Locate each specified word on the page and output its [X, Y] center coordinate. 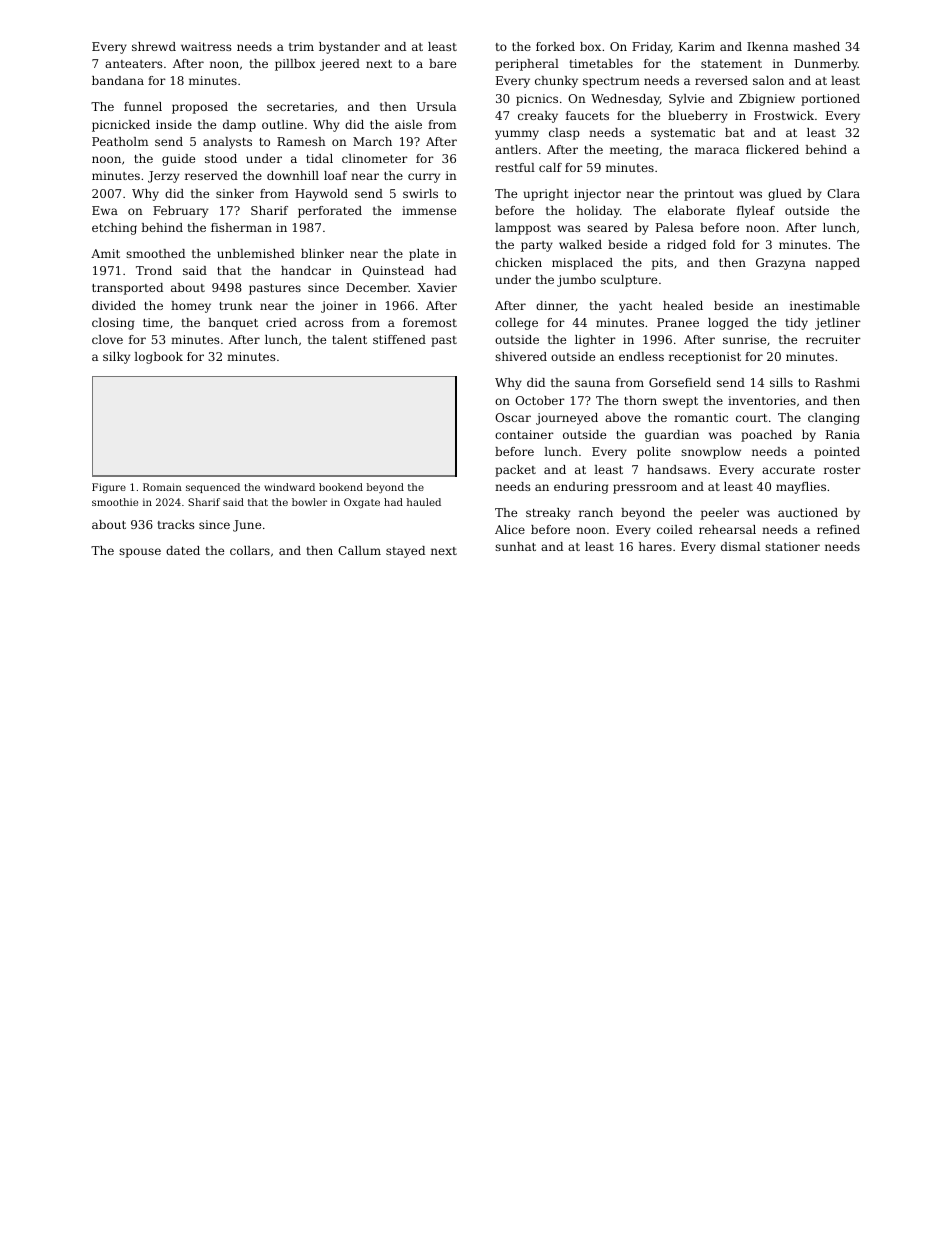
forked [555, 46]
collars [250, 550]
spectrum [611, 82]
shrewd [154, 46]
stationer [792, 546]
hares [655, 546]
